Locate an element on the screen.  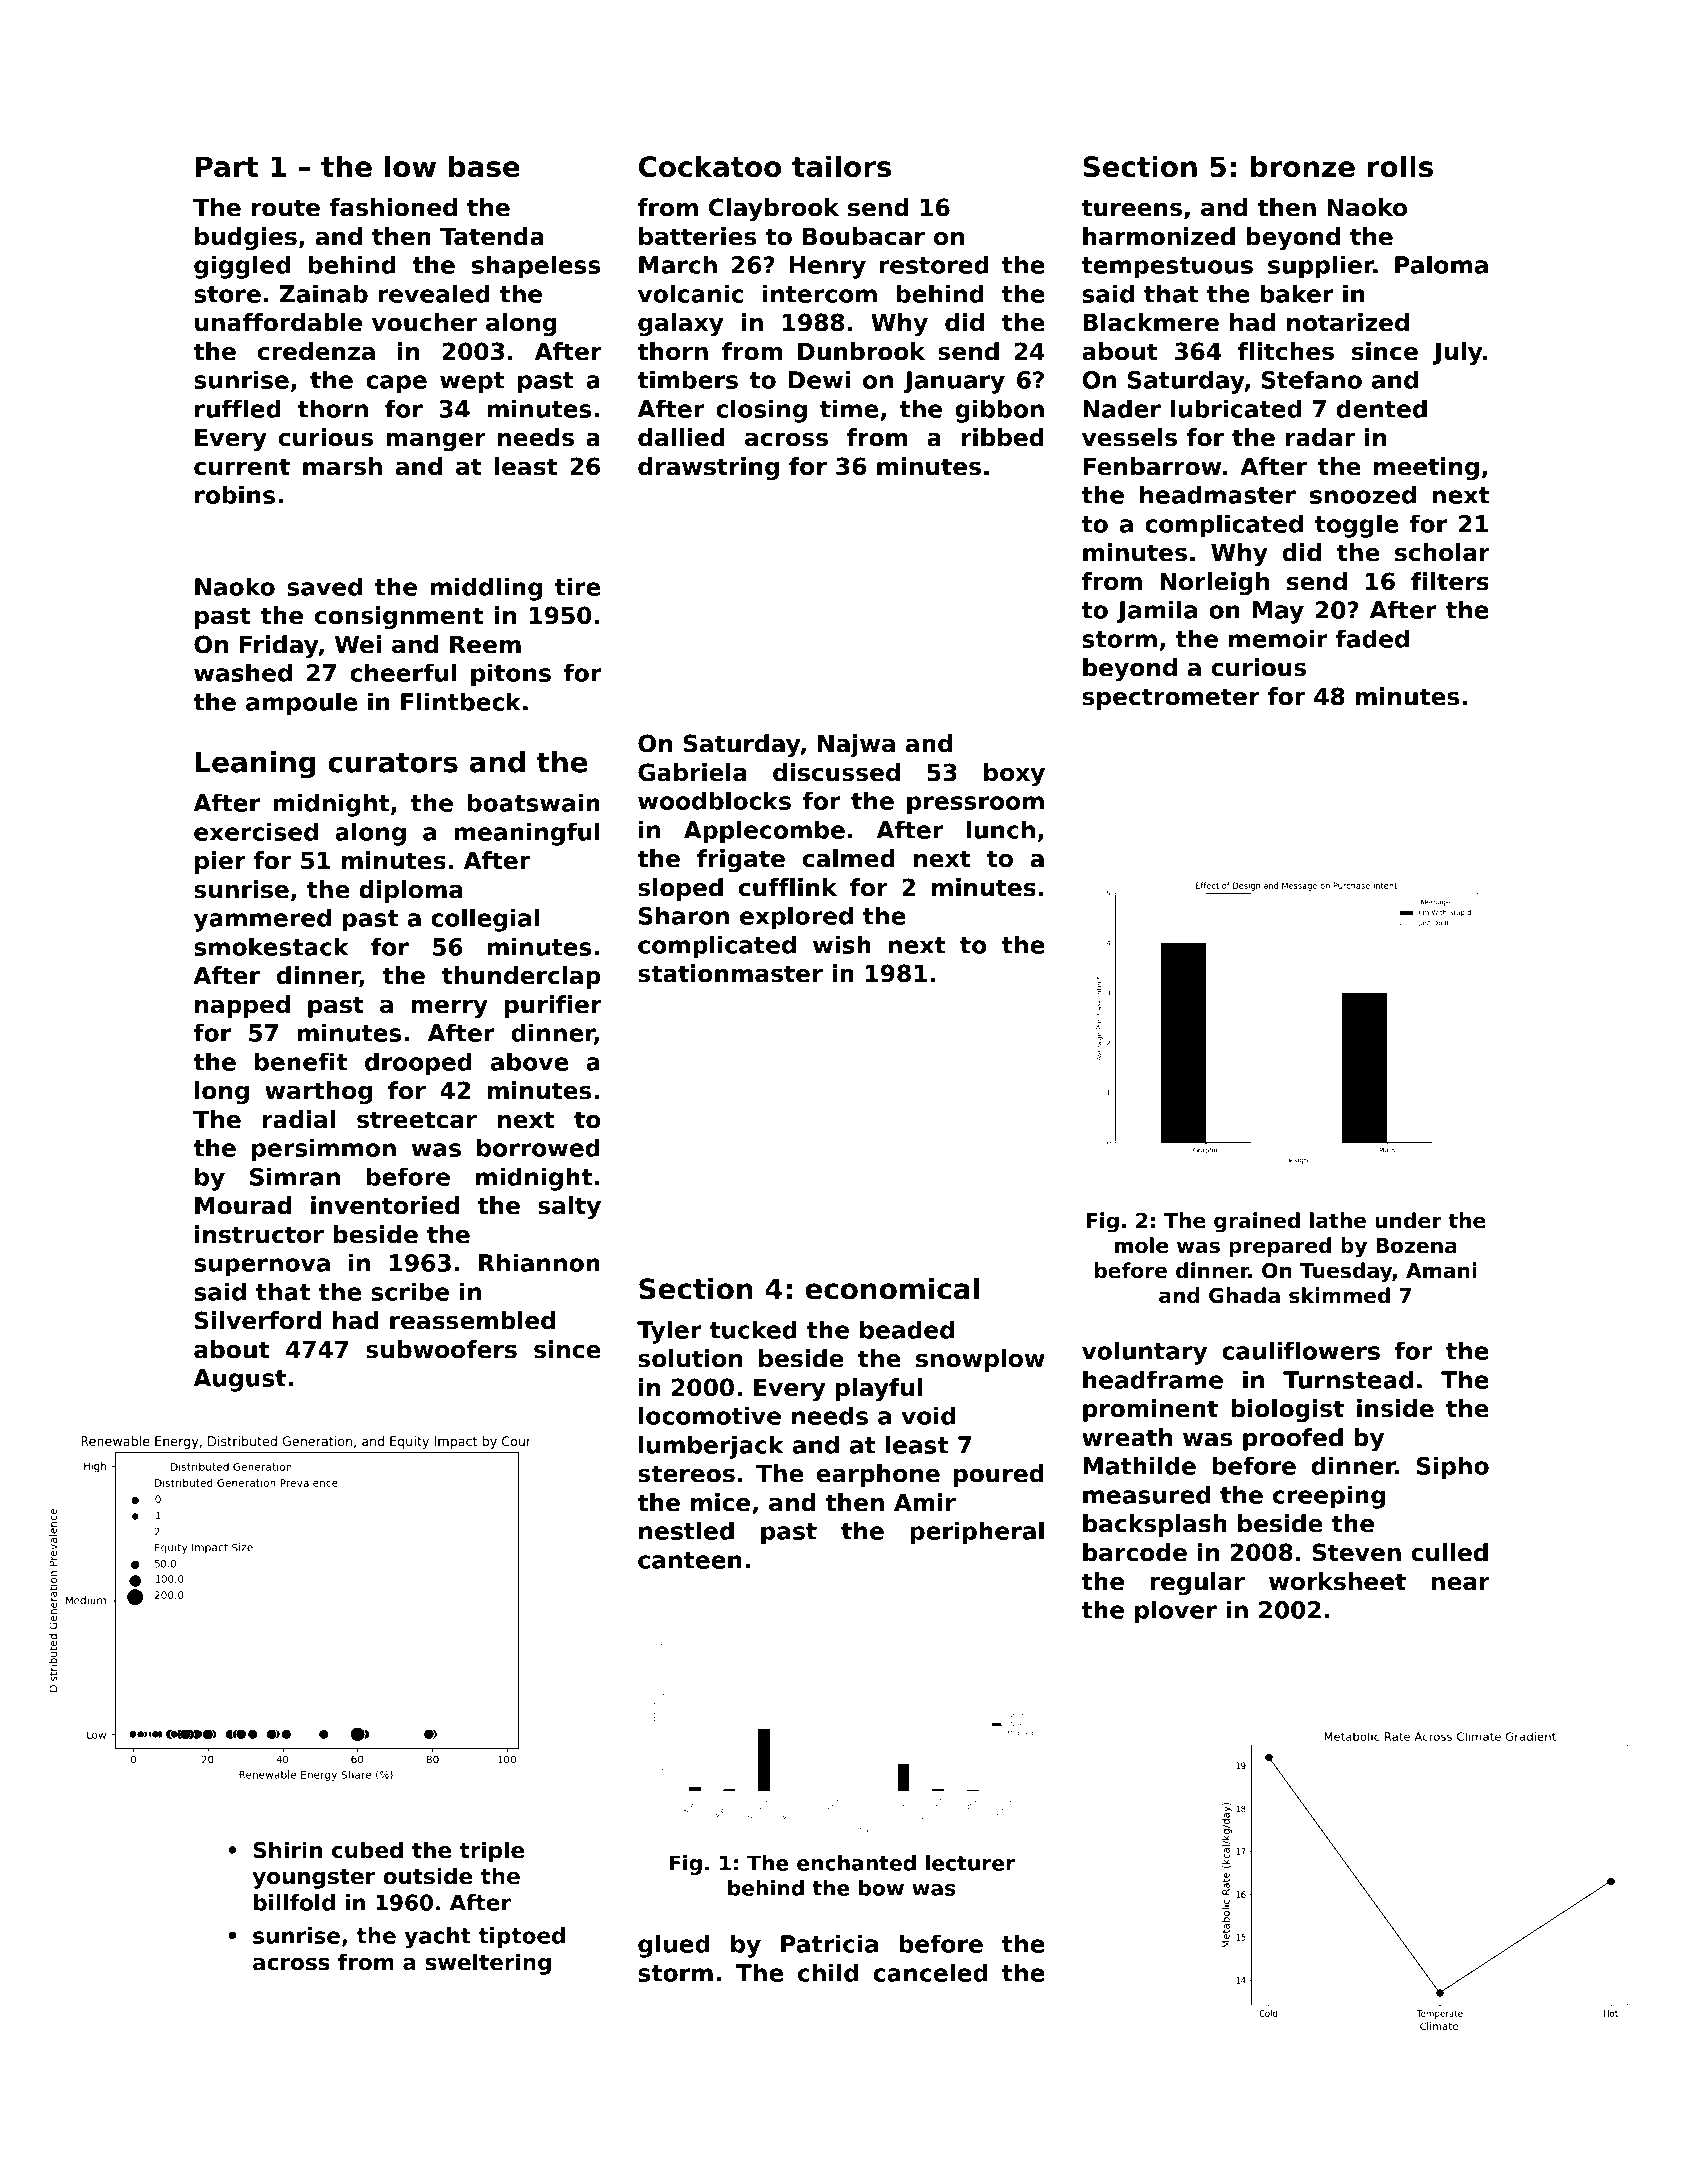
billfold is located at coordinates (294, 1902).
